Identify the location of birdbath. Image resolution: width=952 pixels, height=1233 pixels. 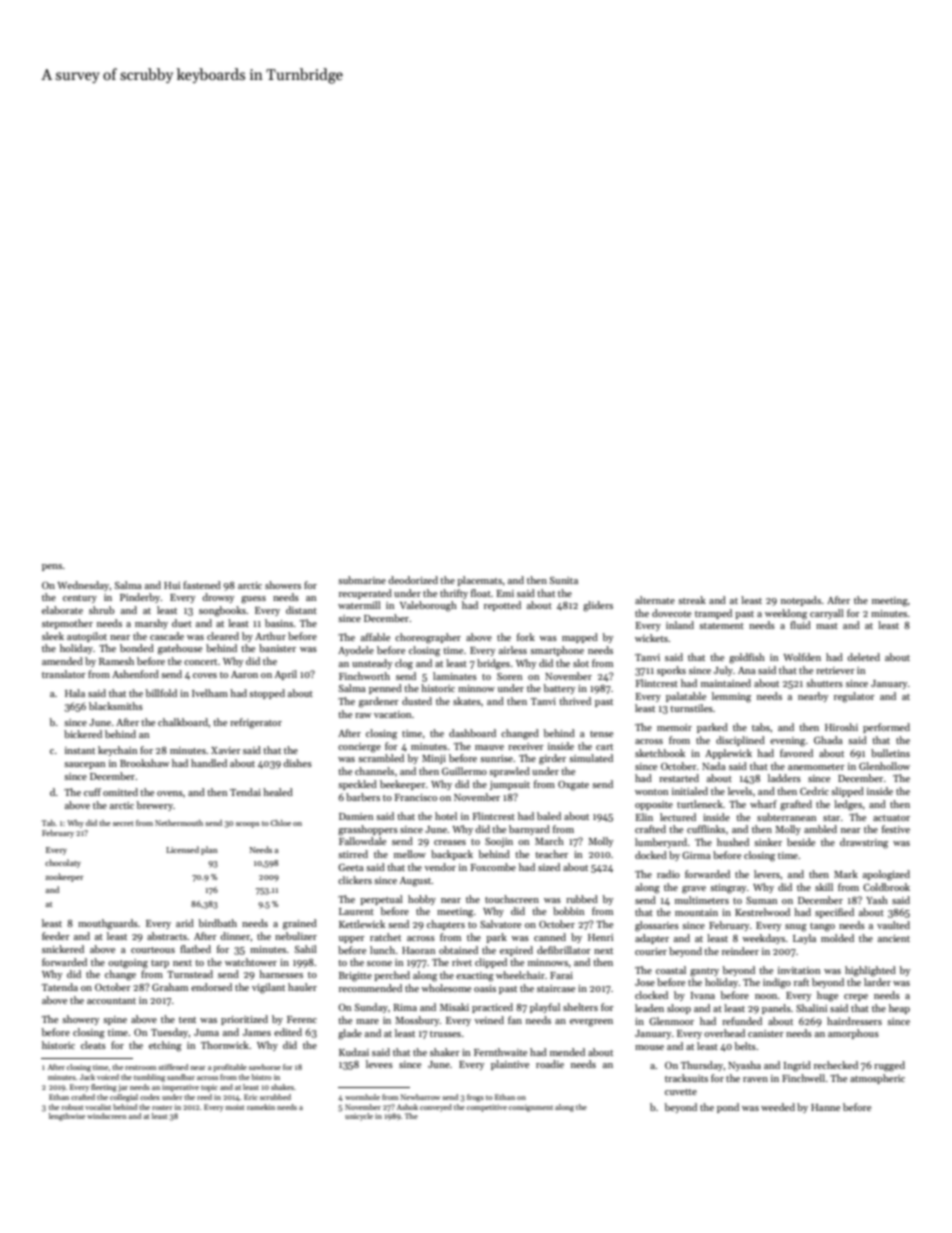
(218, 923).
